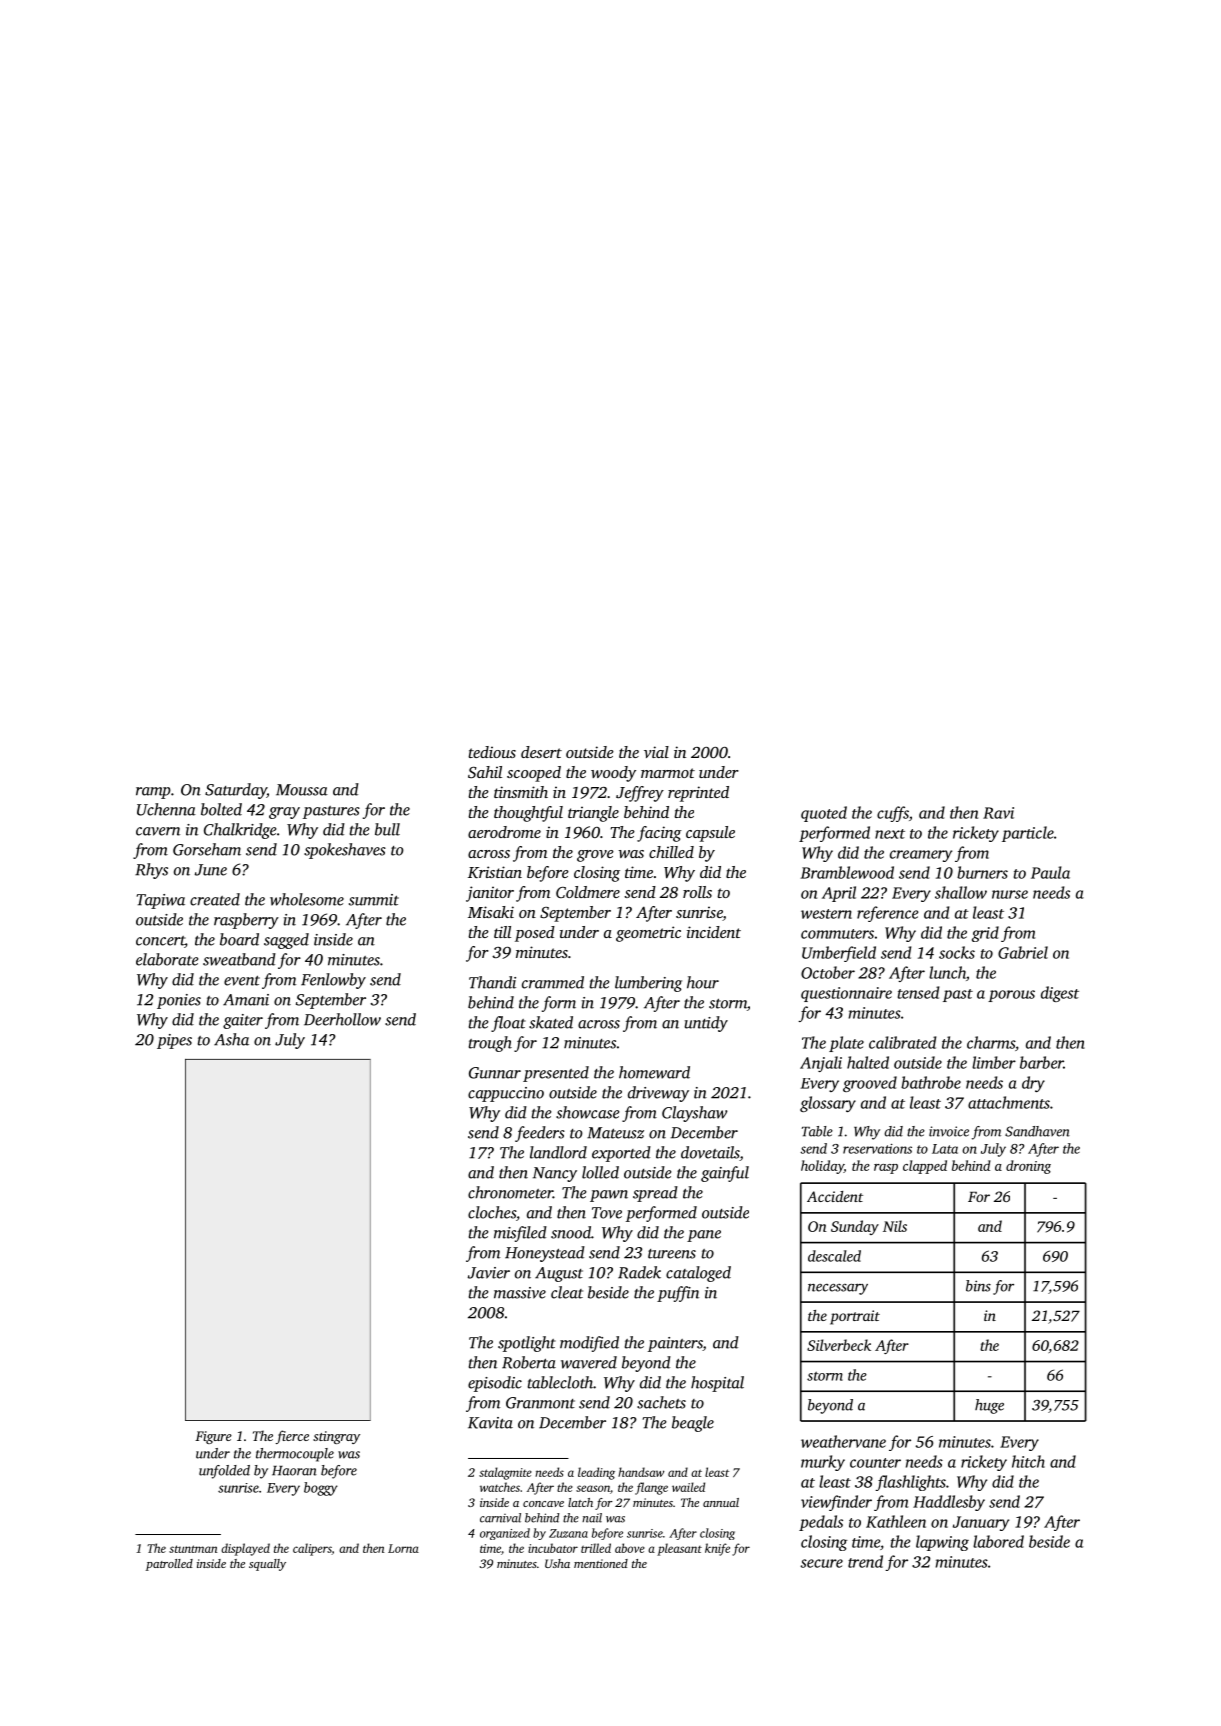 This screenshot has height=1726, width=1221. I want to click on Deerhollow, so click(342, 1019).
